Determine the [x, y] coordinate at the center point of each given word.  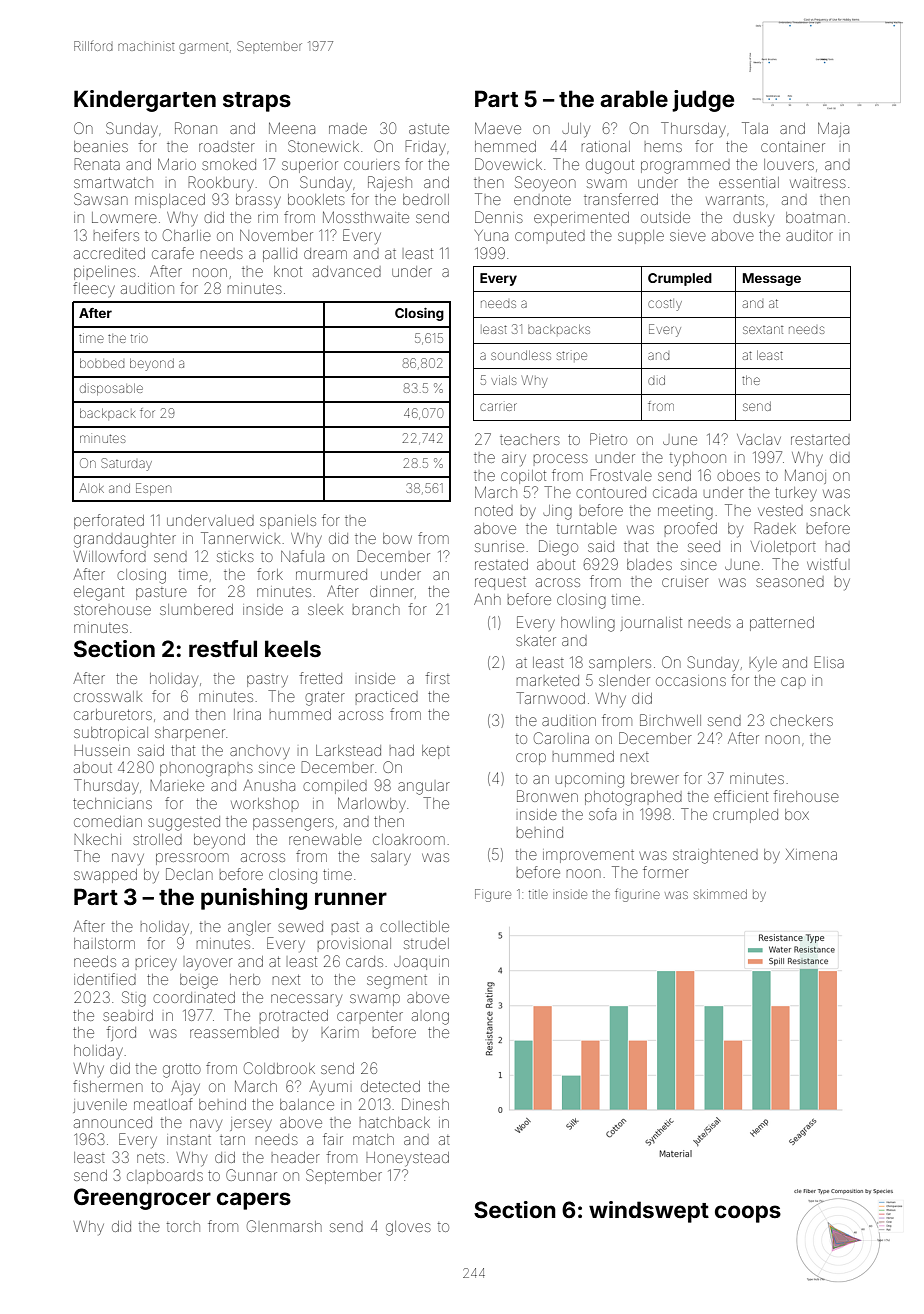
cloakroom [409, 839]
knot [288, 271]
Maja [833, 129]
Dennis [499, 217]
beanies [101, 146]
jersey [251, 1125]
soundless [521, 355]
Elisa [829, 662]
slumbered [196, 609]
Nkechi [98, 839]
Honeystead [408, 1159]
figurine [637, 895]
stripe [572, 355]
